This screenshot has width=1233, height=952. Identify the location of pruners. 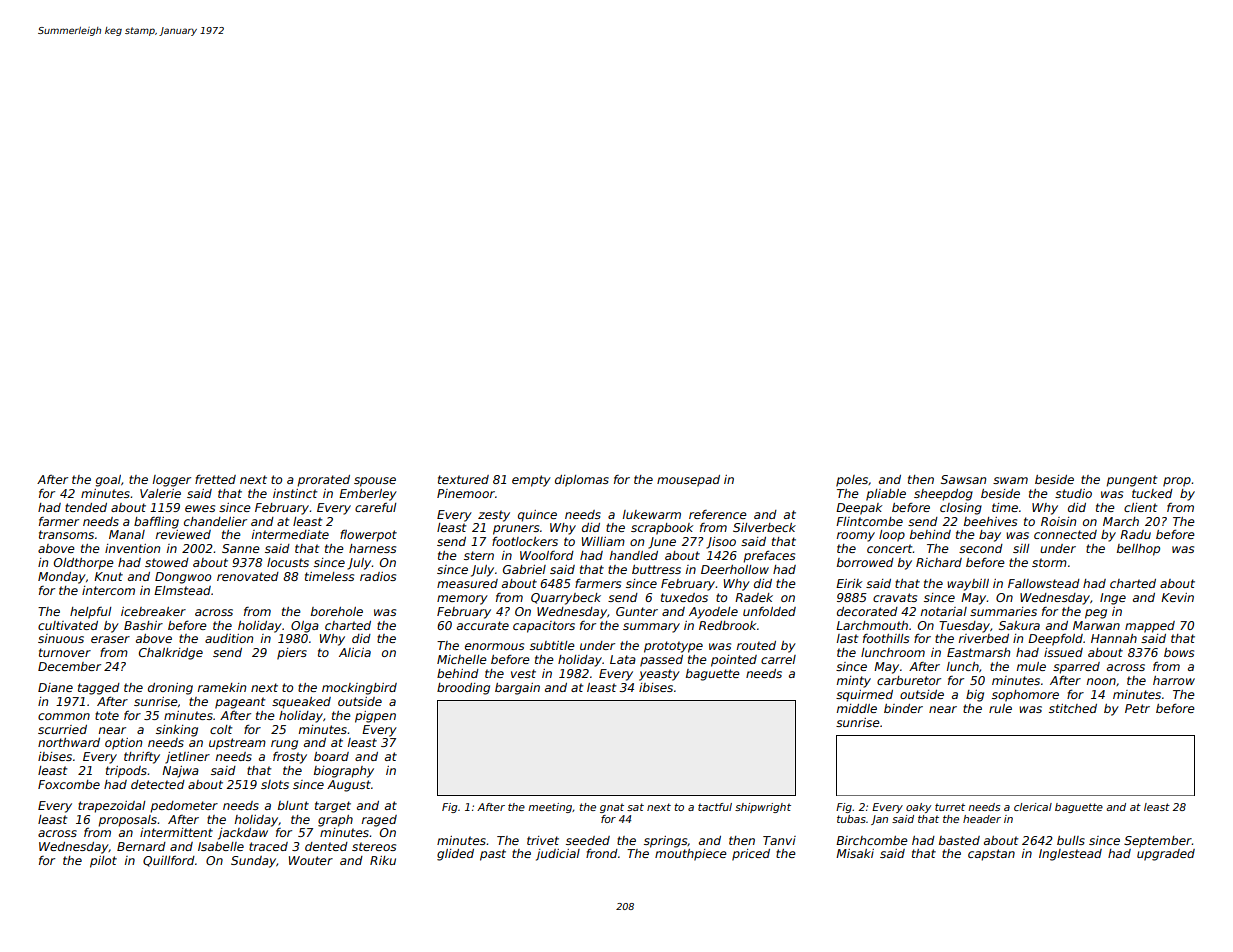
(516, 530).
